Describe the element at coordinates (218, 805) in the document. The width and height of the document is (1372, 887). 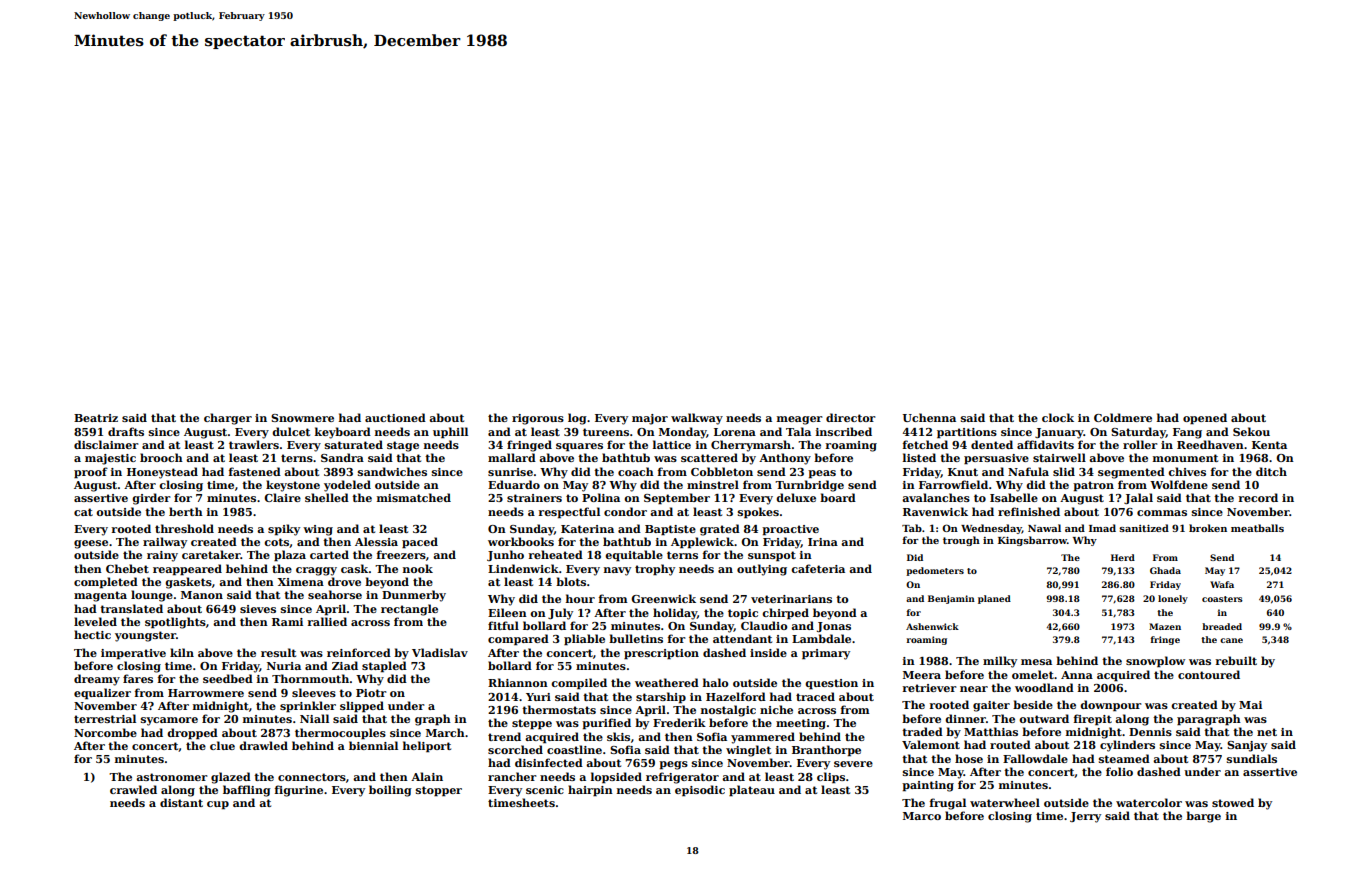
I see `cup` at that location.
